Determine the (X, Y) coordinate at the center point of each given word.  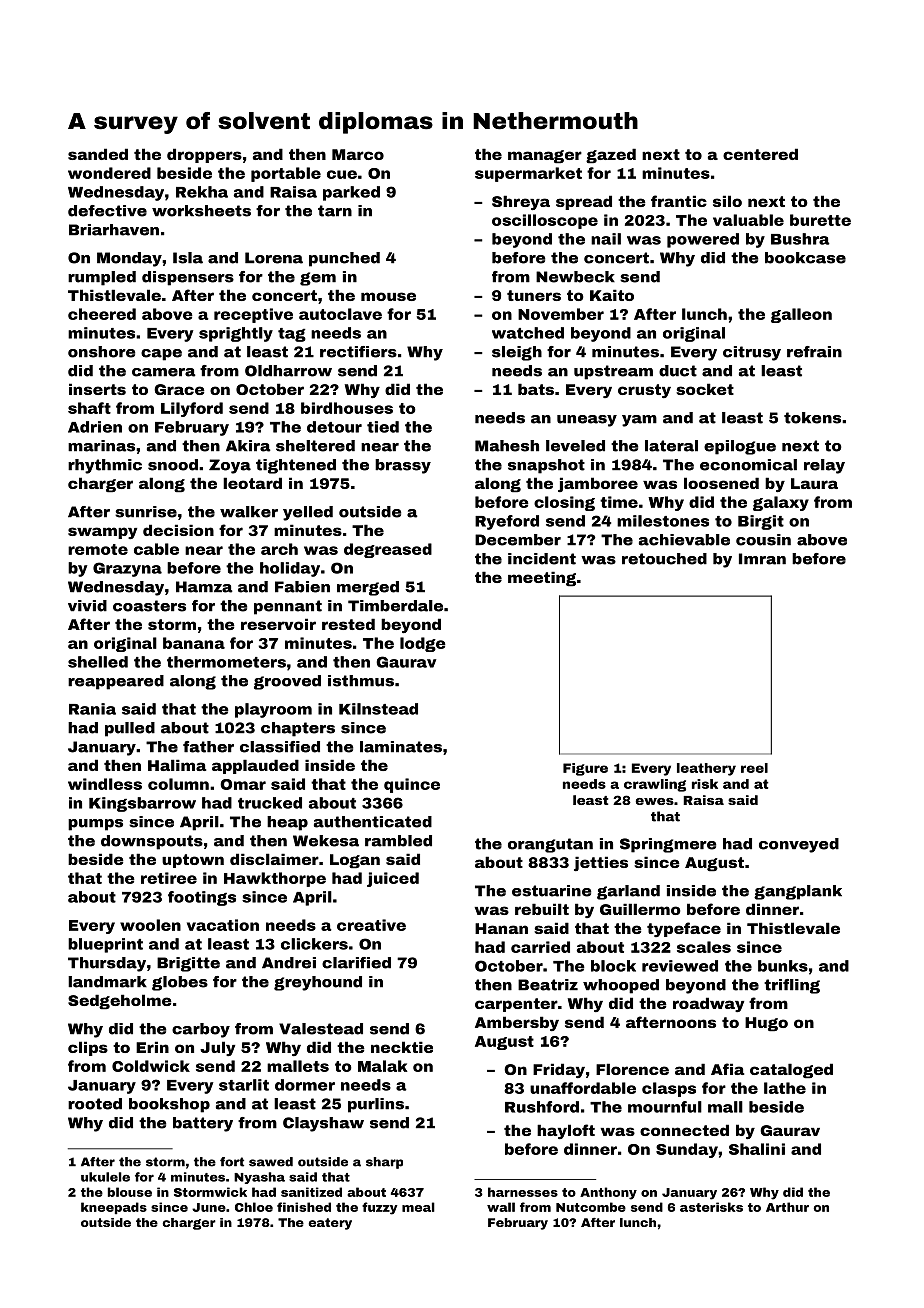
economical (748, 465)
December (518, 540)
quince (412, 785)
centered (760, 154)
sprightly (236, 334)
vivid (87, 606)
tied (383, 427)
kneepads (114, 1208)
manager (545, 157)
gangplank (798, 892)
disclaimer (274, 859)
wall (501, 1207)
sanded (98, 154)
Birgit (761, 522)
